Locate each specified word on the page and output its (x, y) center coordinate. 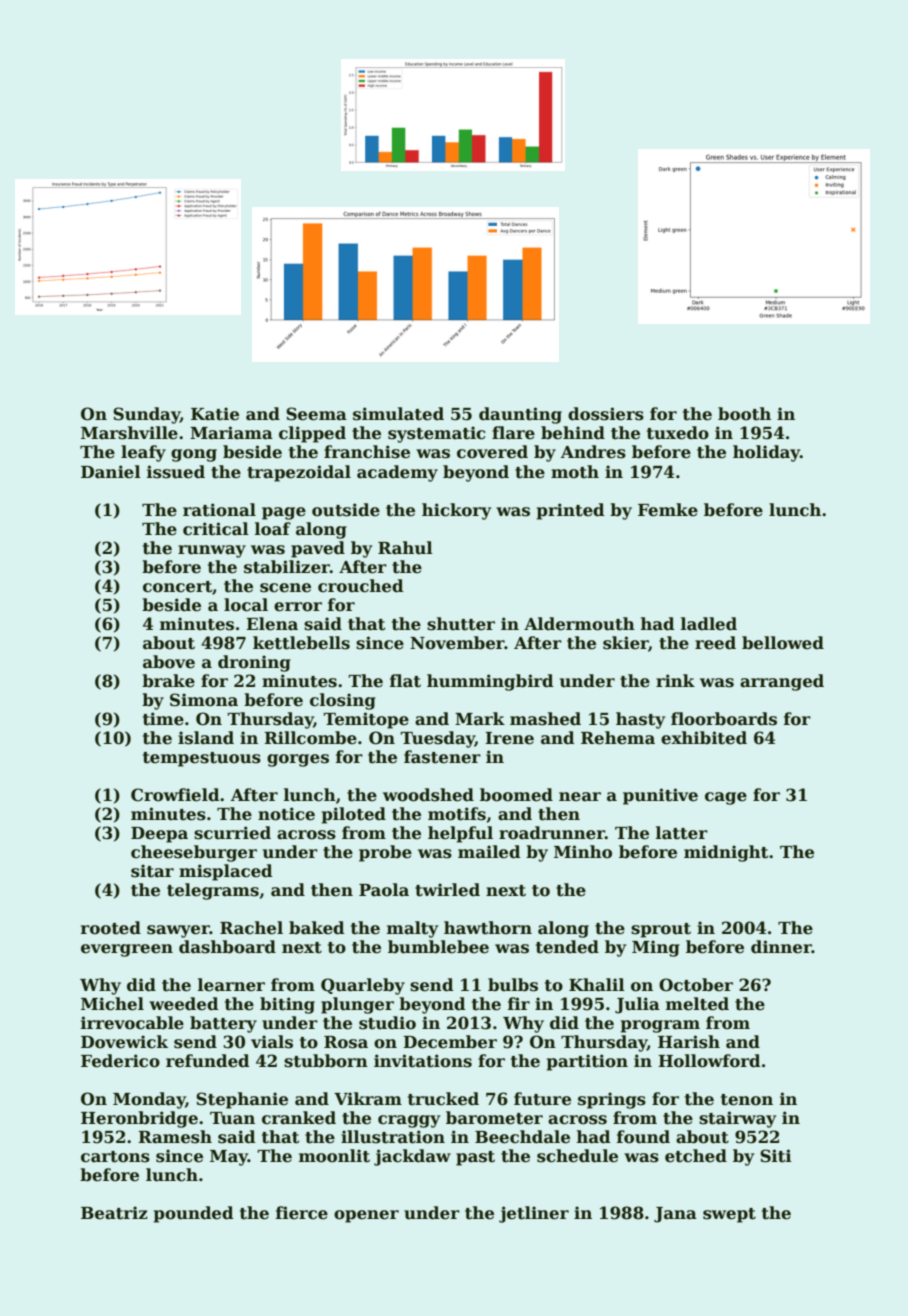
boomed (516, 795)
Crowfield (175, 795)
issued (176, 472)
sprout (661, 930)
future (542, 1099)
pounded (194, 1214)
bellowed (783, 643)
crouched (361, 586)
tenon (747, 1100)
